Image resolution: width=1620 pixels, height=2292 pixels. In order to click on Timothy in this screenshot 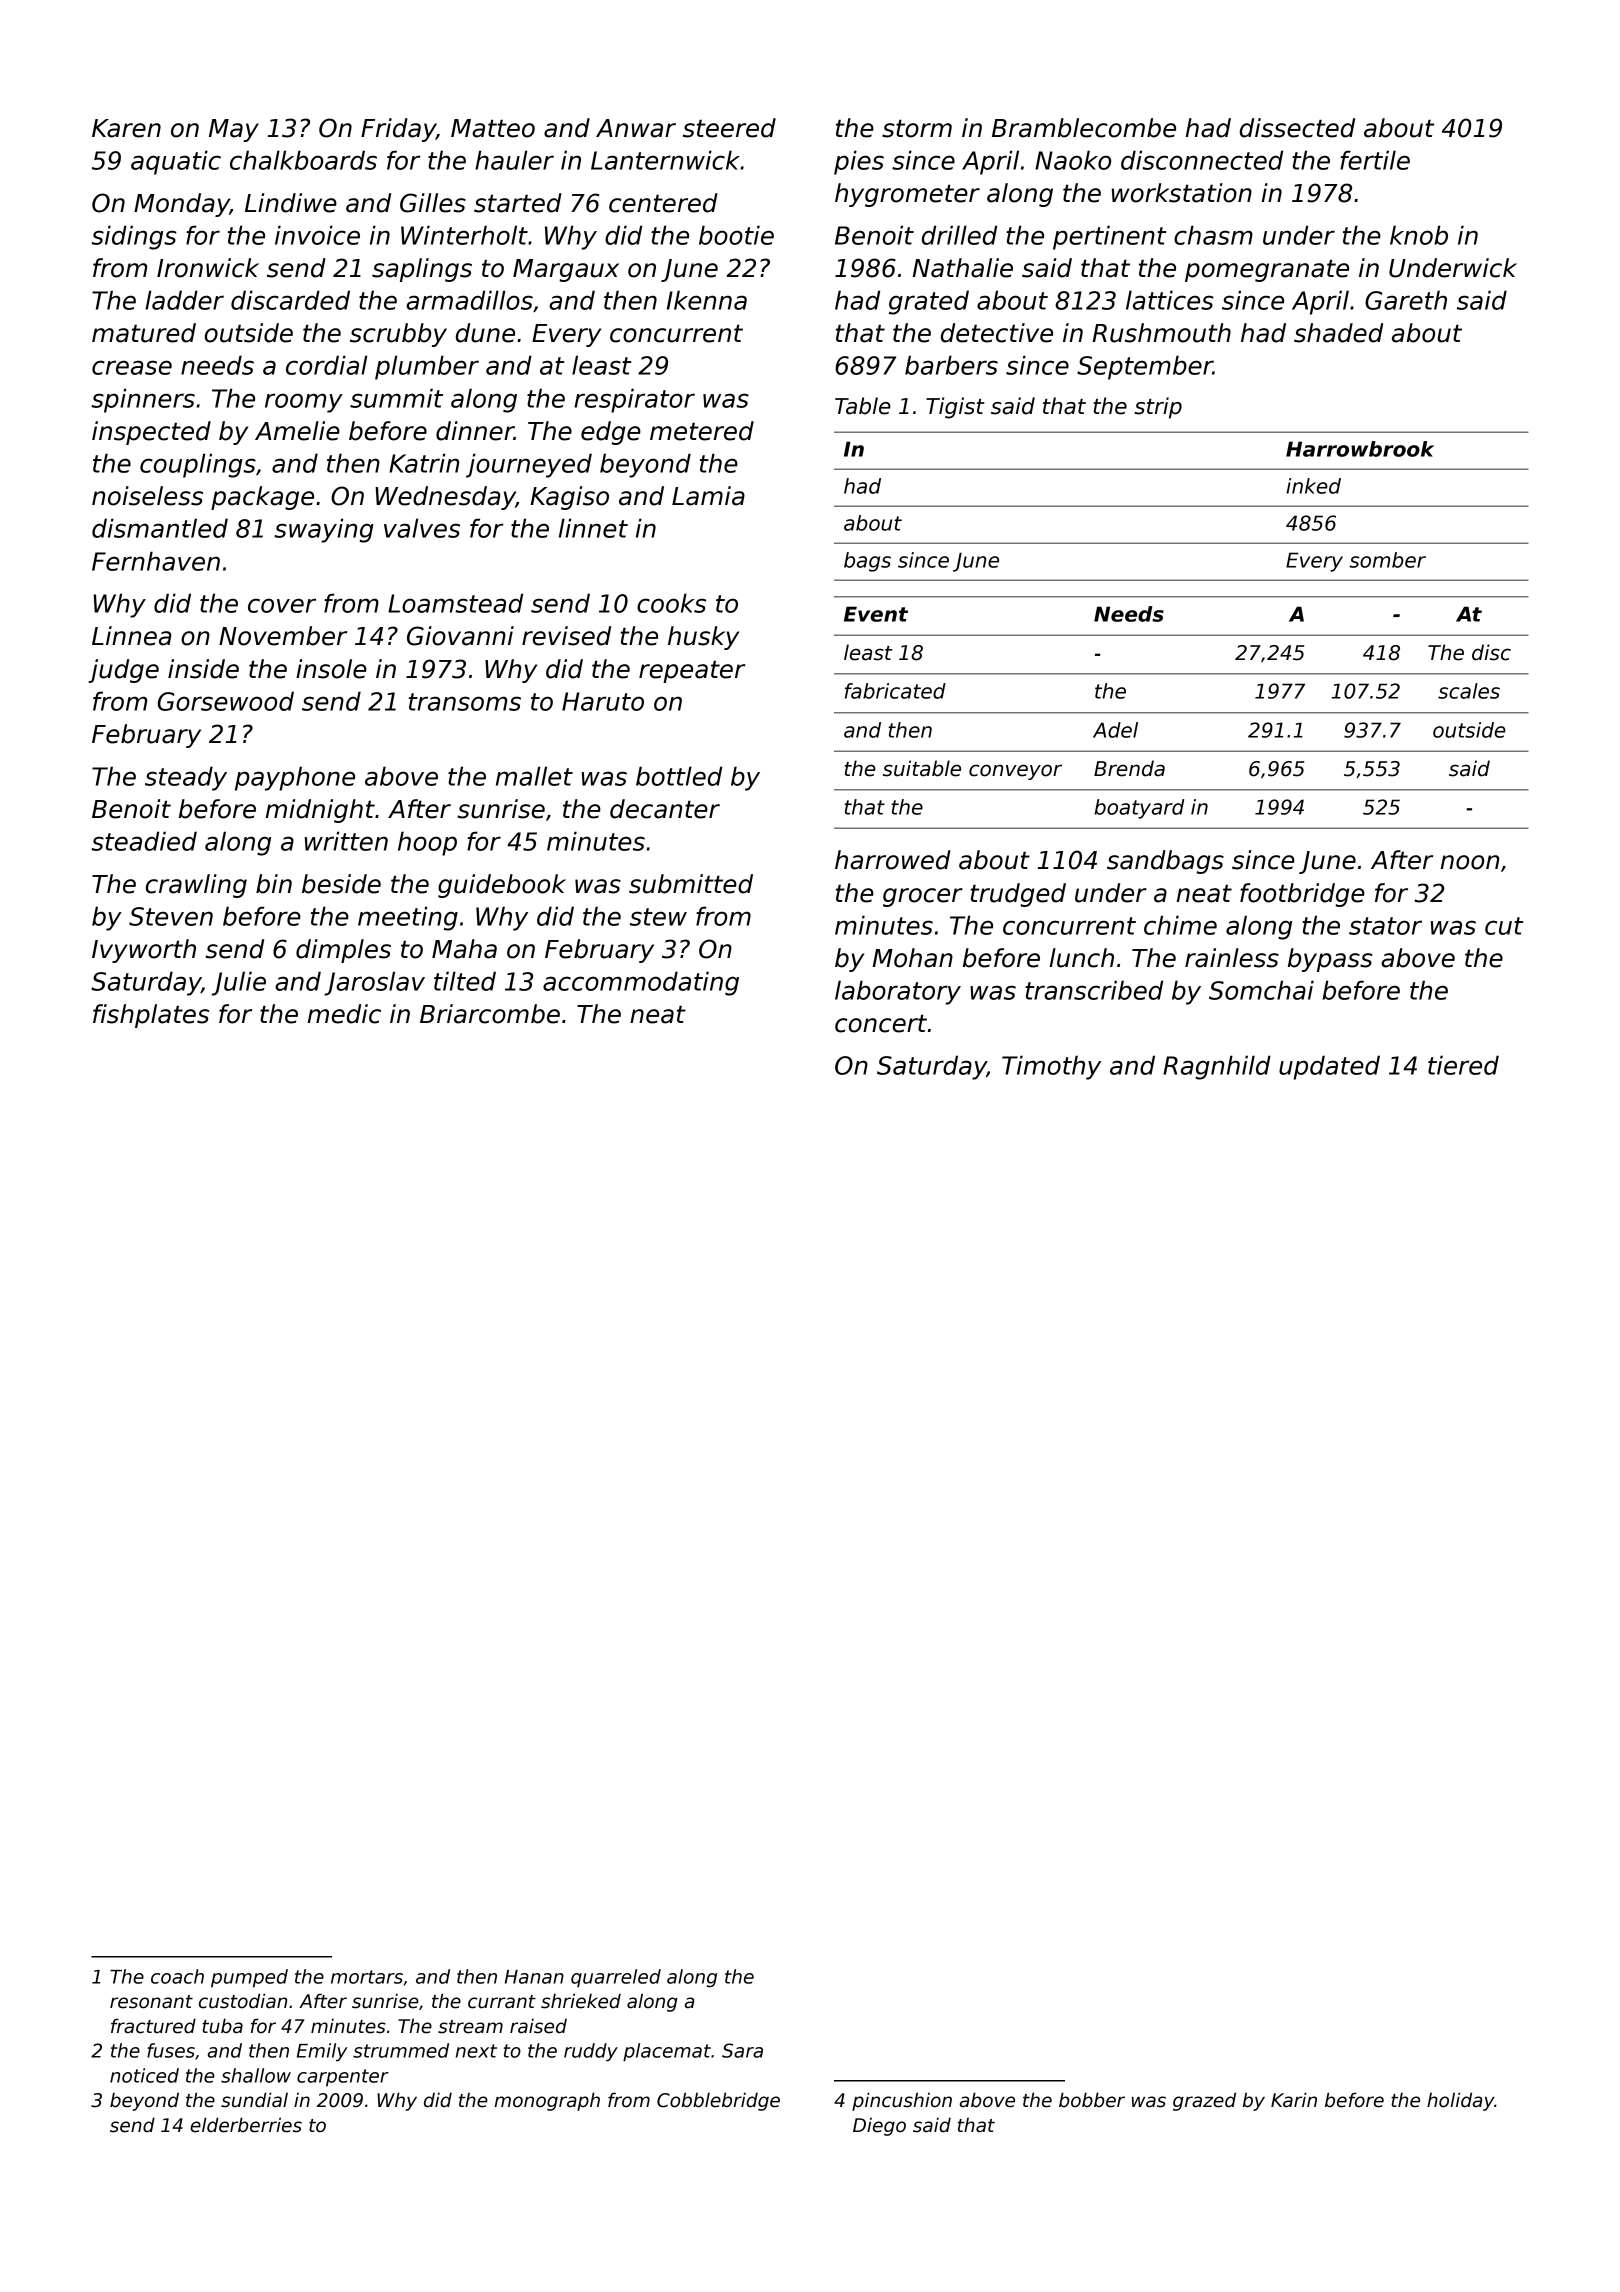, I will do `click(1051, 1067)`.
